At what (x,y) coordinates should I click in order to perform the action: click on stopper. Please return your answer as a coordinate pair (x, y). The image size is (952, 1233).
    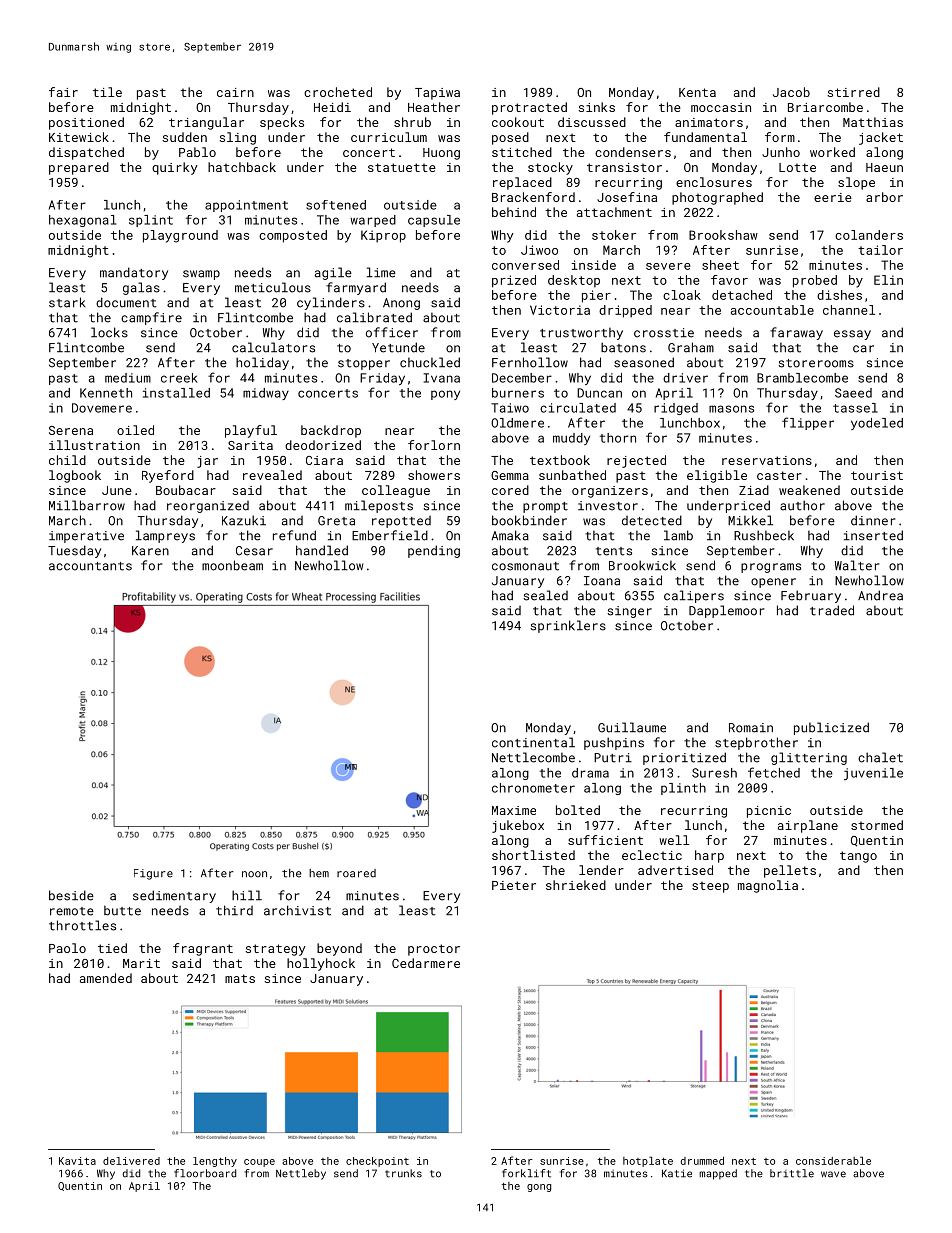
    Looking at the image, I should click on (364, 364).
